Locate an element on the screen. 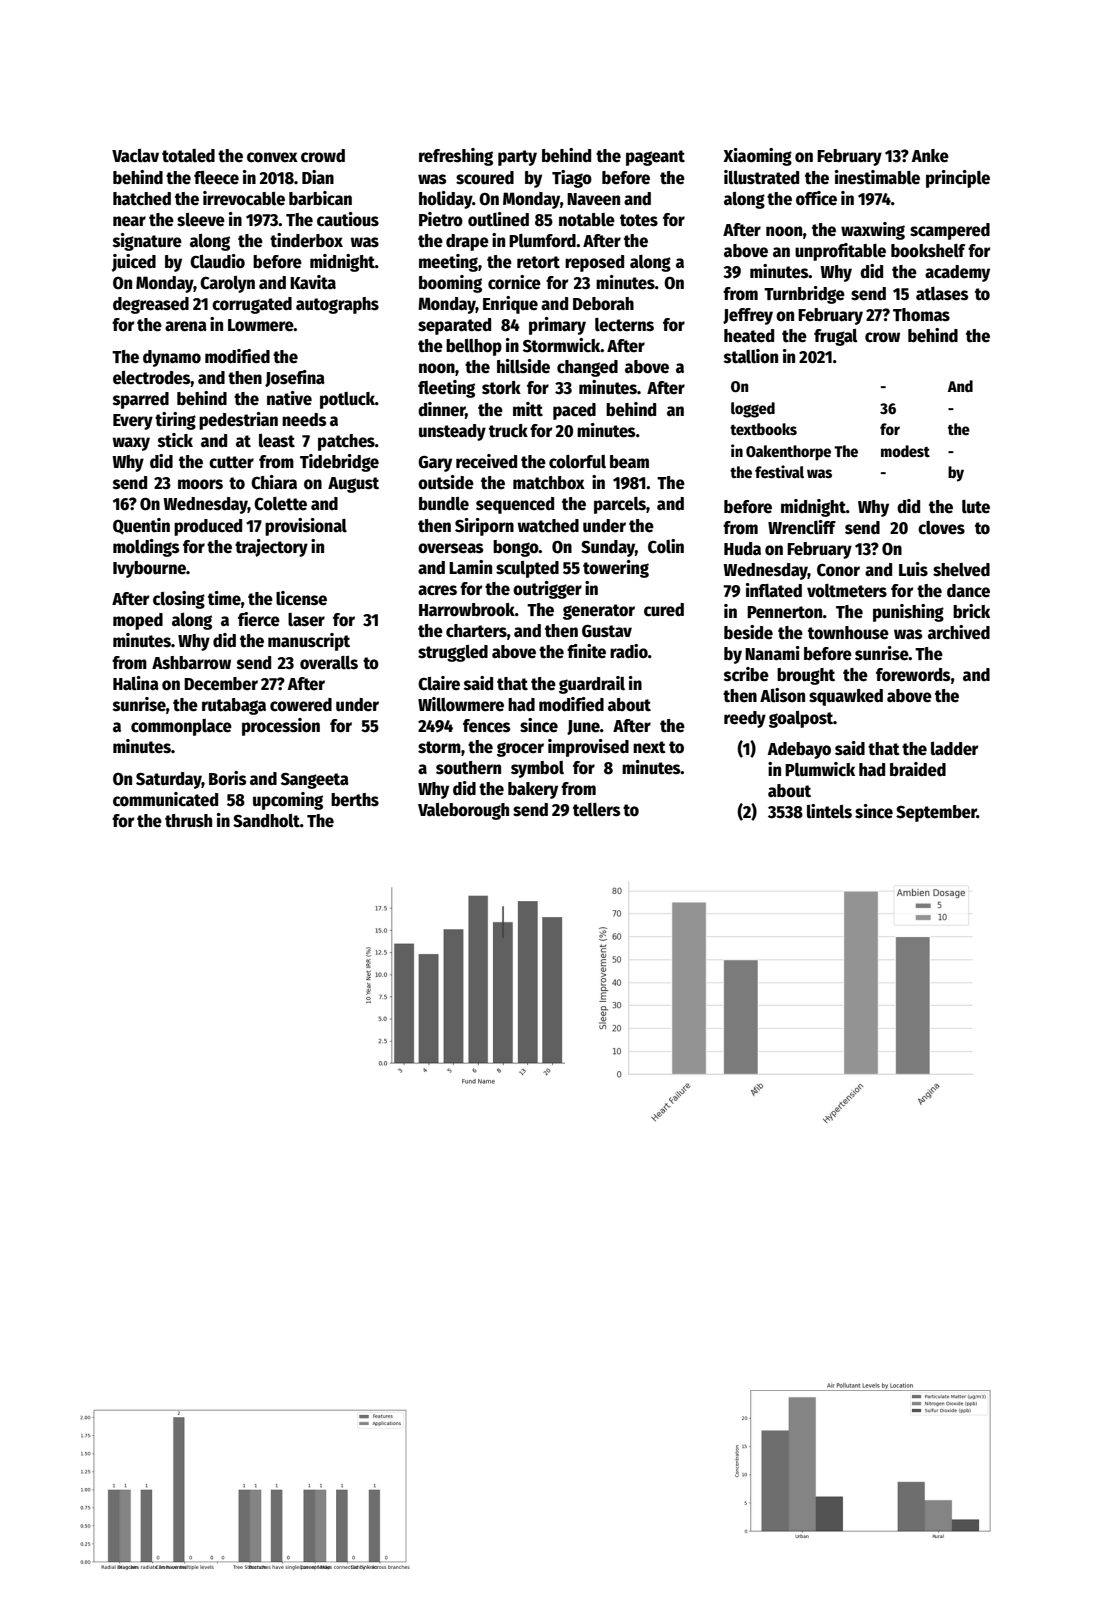 Image resolution: width=1103 pixels, height=1597 pixels. dinner is located at coordinates (442, 410).
